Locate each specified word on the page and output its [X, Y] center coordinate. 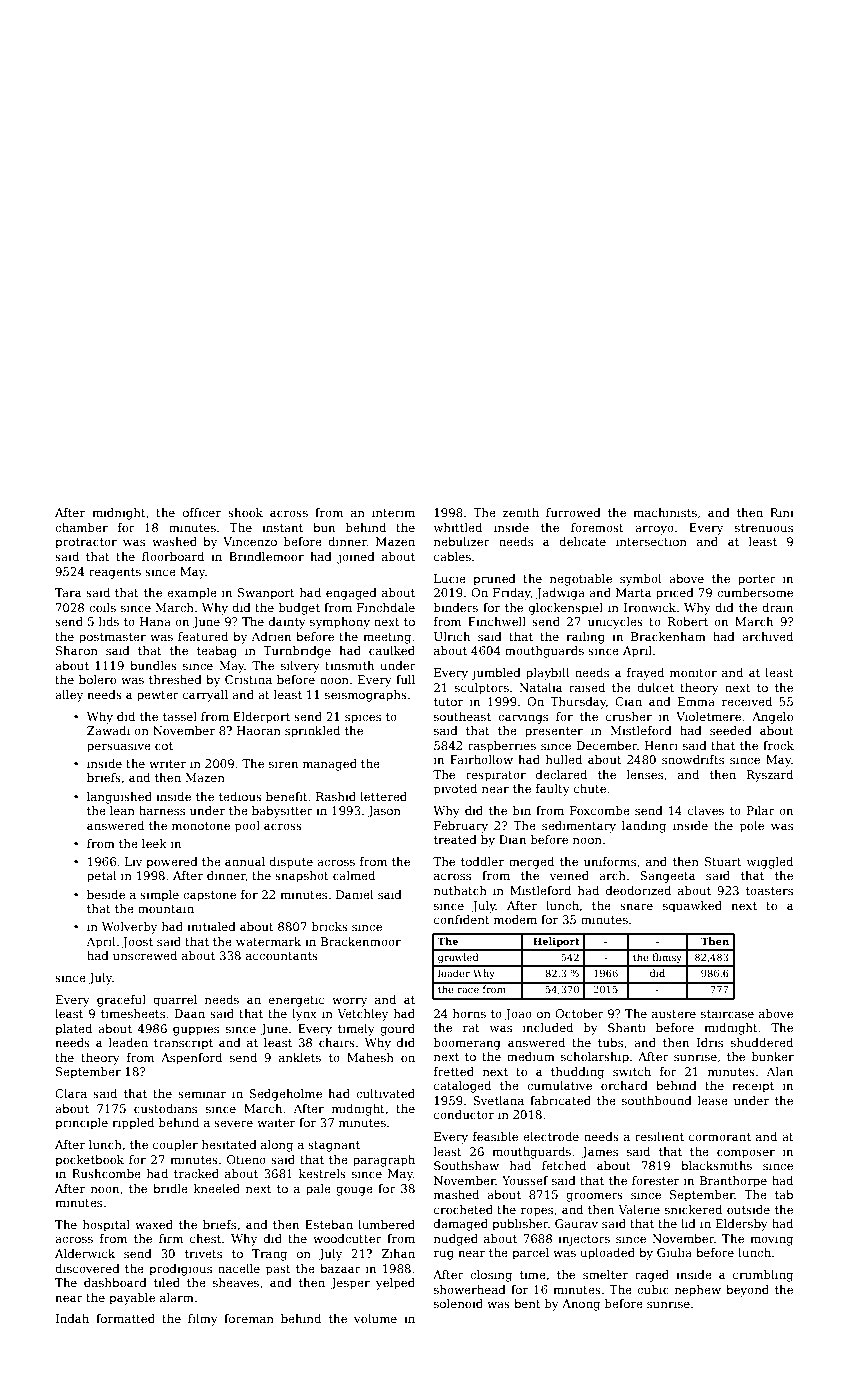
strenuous [764, 528]
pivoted [455, 790]
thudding [577, 1073]
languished [119, 798]
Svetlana [498, 1100]
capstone [209, 896]
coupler [175, 1146]
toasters [769, 891]
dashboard [115, 1282]
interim [393, 512]
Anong [581, 1305]
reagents [115, 573]
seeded [731, 730]
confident [462, 919]
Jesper [350, 1284]
